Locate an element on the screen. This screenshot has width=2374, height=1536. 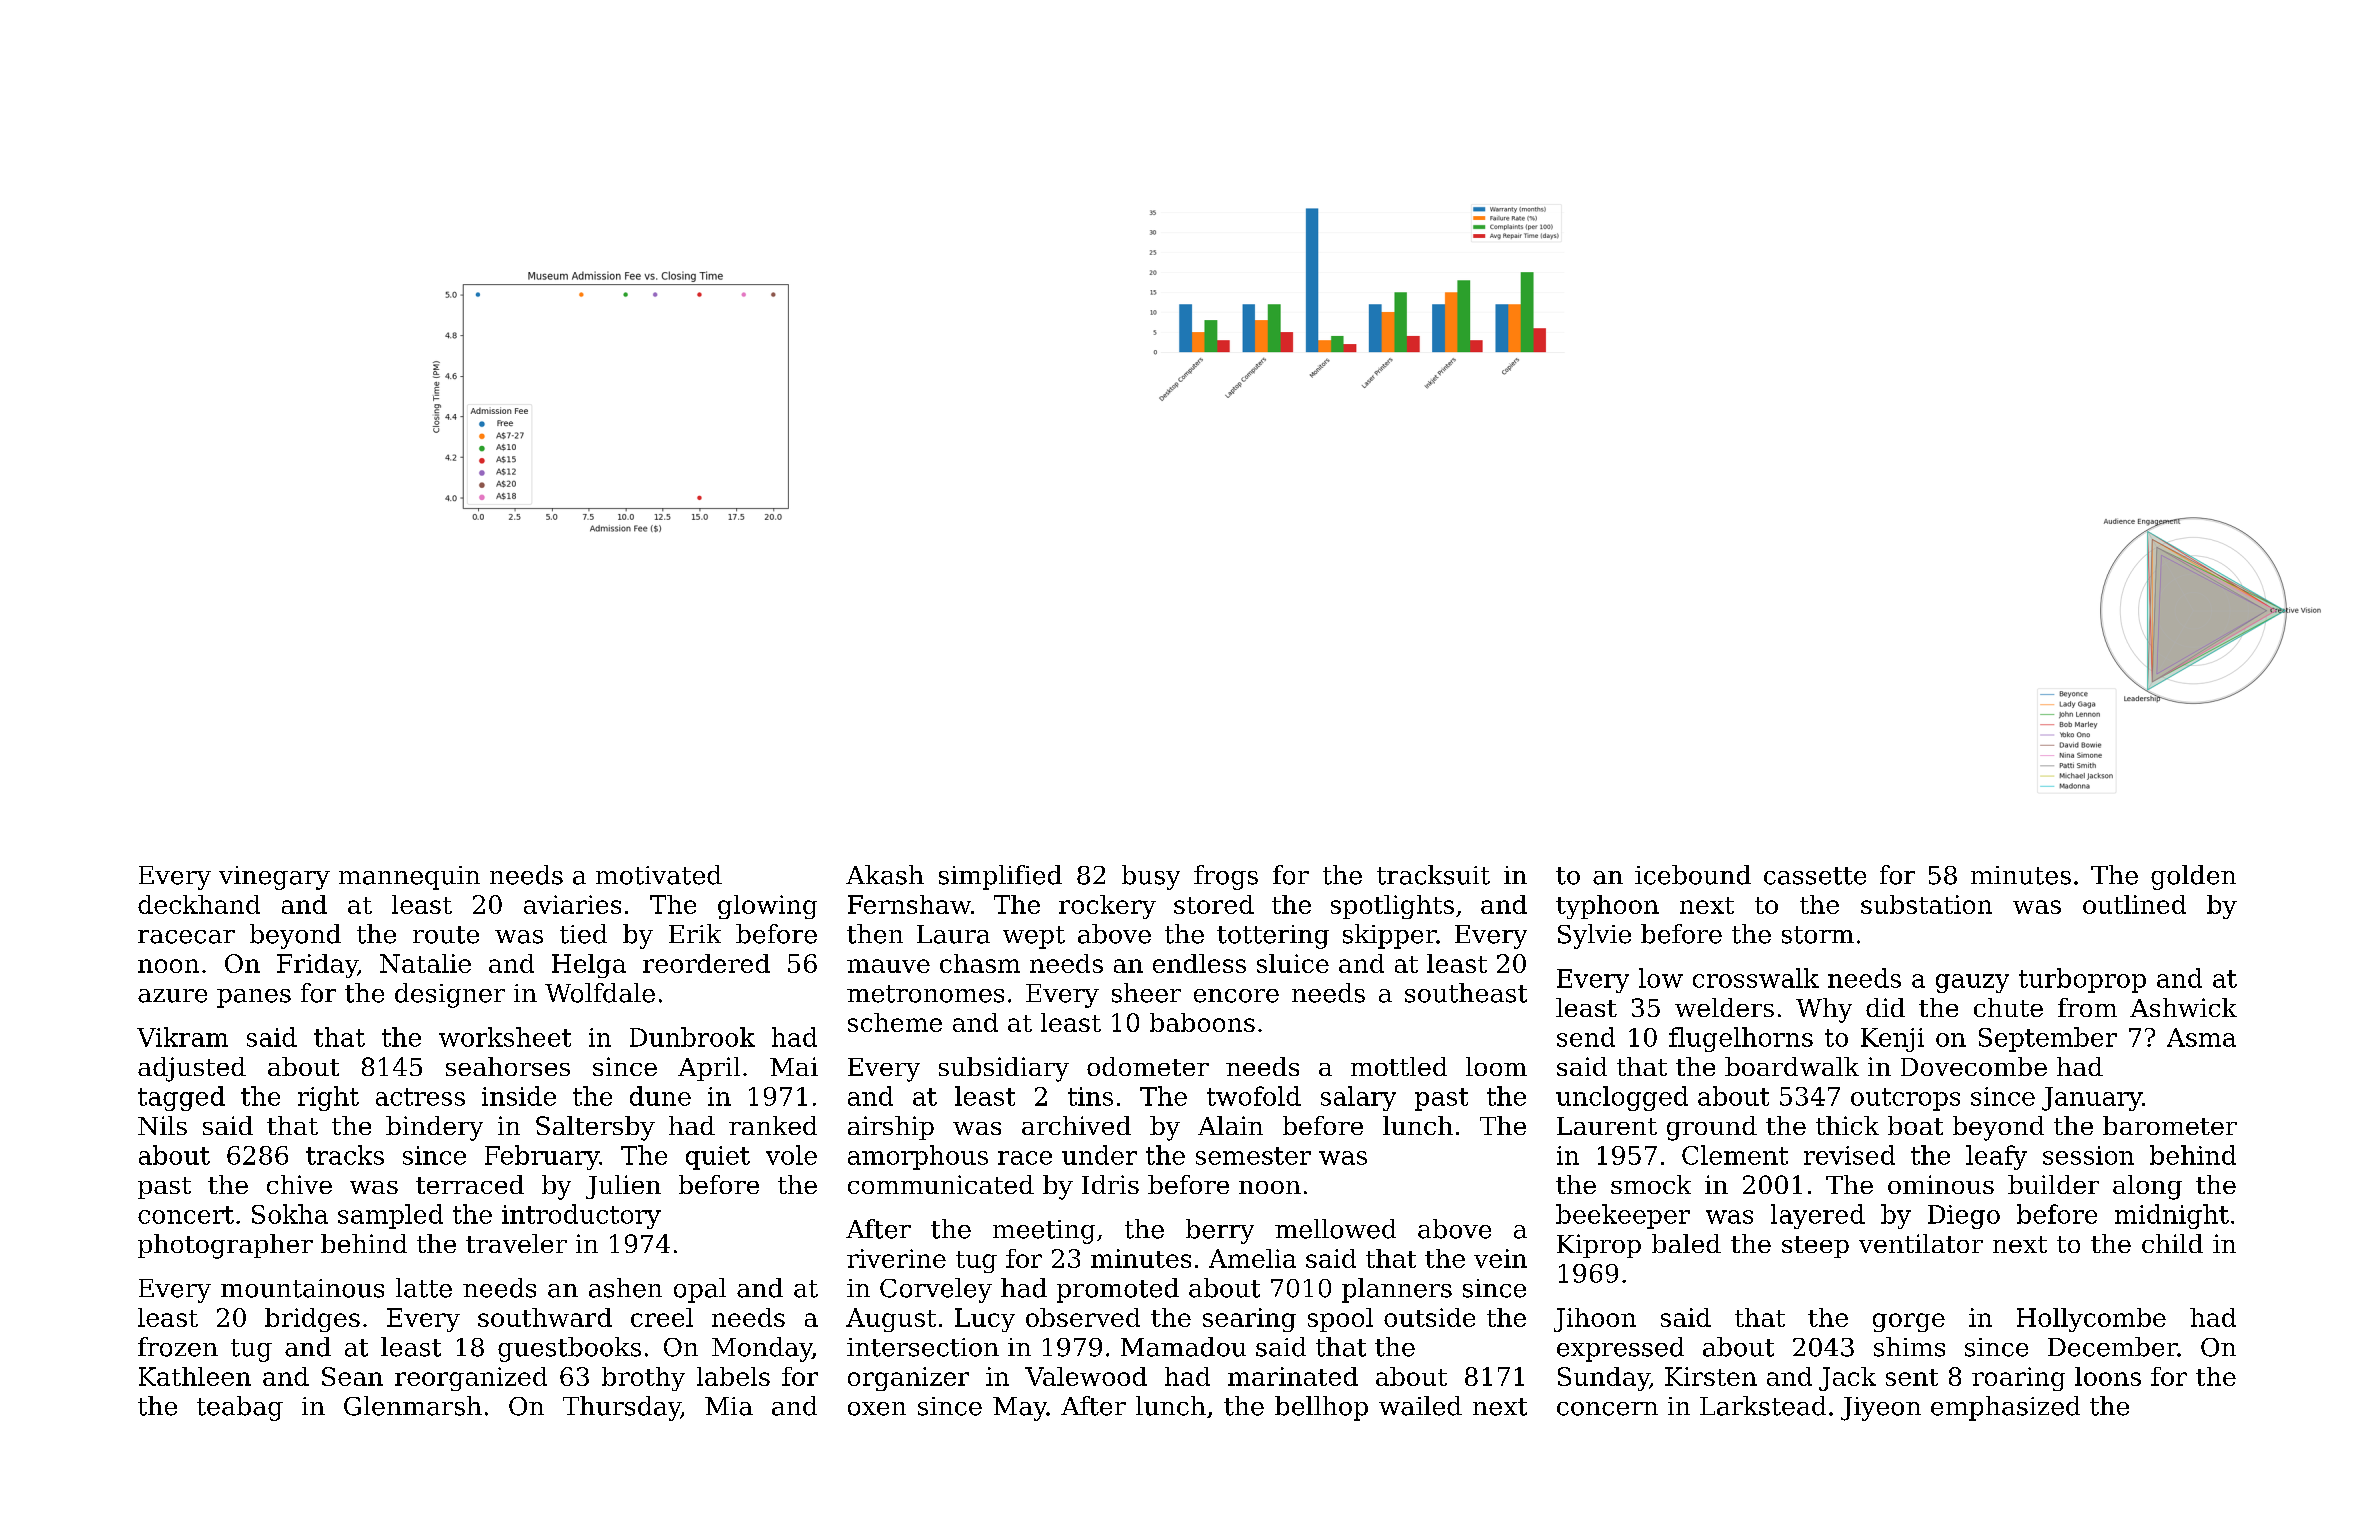
deckhand is located at coordinates (199, 904).
